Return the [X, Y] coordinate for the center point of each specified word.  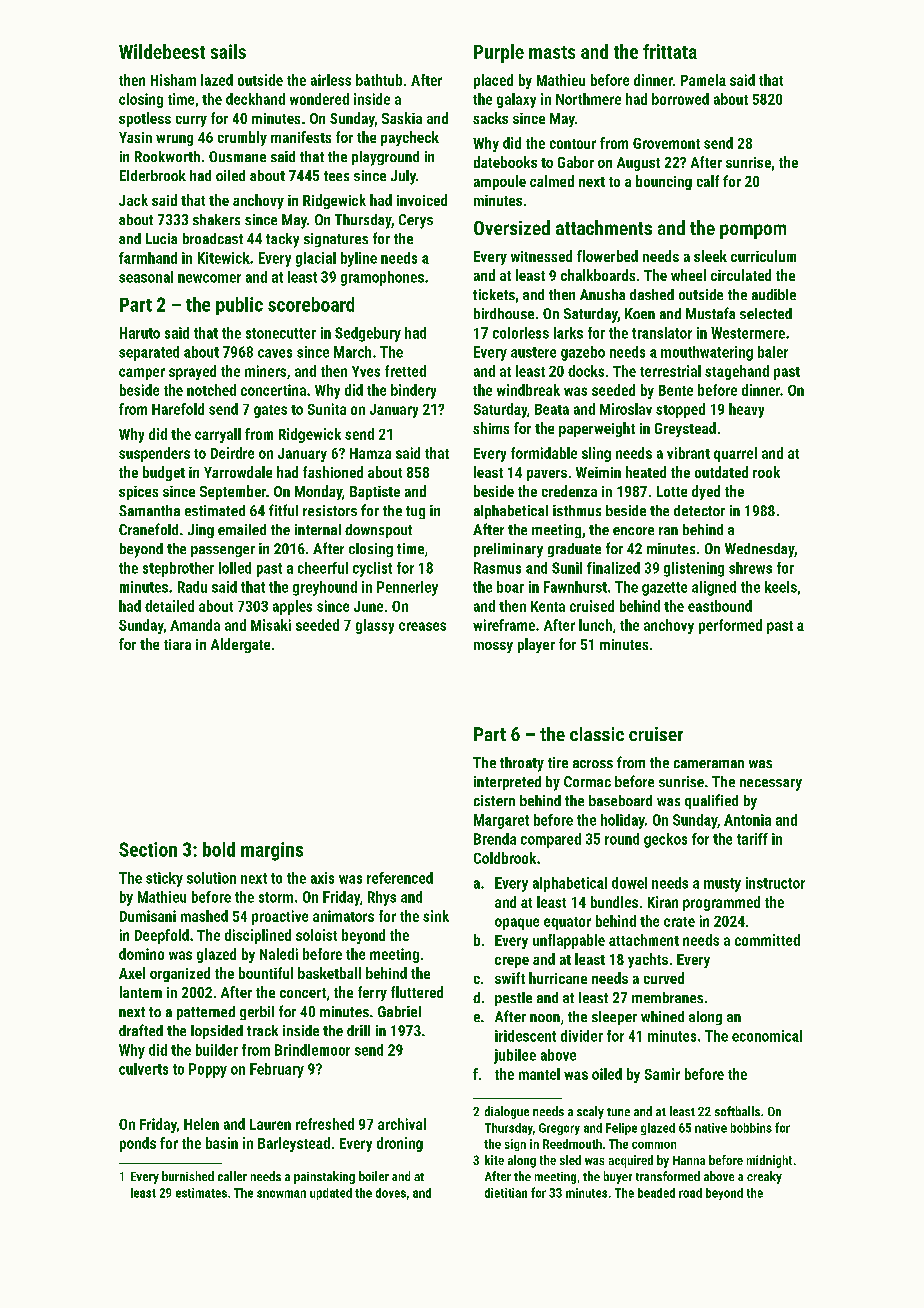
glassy [375, 626]
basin [222, 1143]
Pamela [703, 80]
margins [272, 851]
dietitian [506, 1193]
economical [767, 1036]
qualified [711, 801]
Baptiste [375, 493]
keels [781, 587]
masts [552, 52]
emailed [242, 529]
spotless [145, 119]
